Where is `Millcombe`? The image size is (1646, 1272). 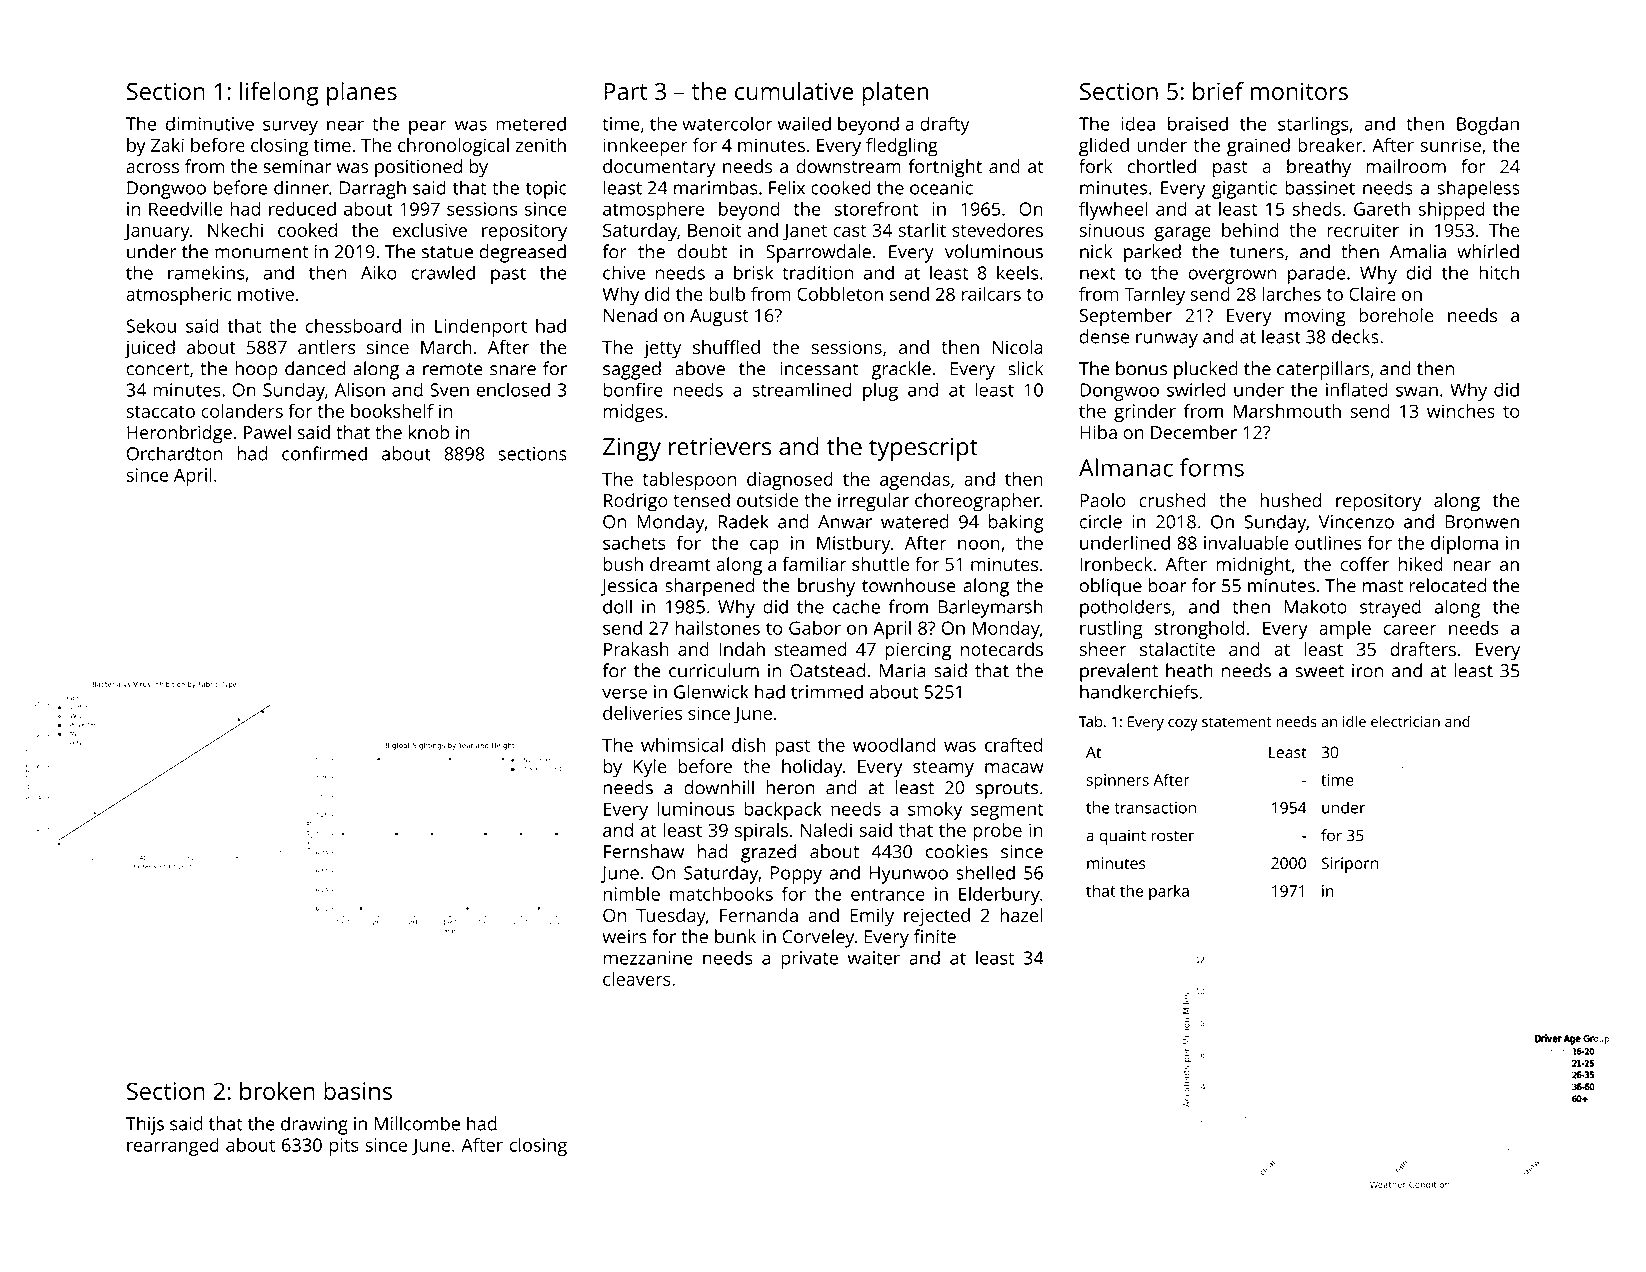
Millcombe is located at coordinates (417, 1123).
